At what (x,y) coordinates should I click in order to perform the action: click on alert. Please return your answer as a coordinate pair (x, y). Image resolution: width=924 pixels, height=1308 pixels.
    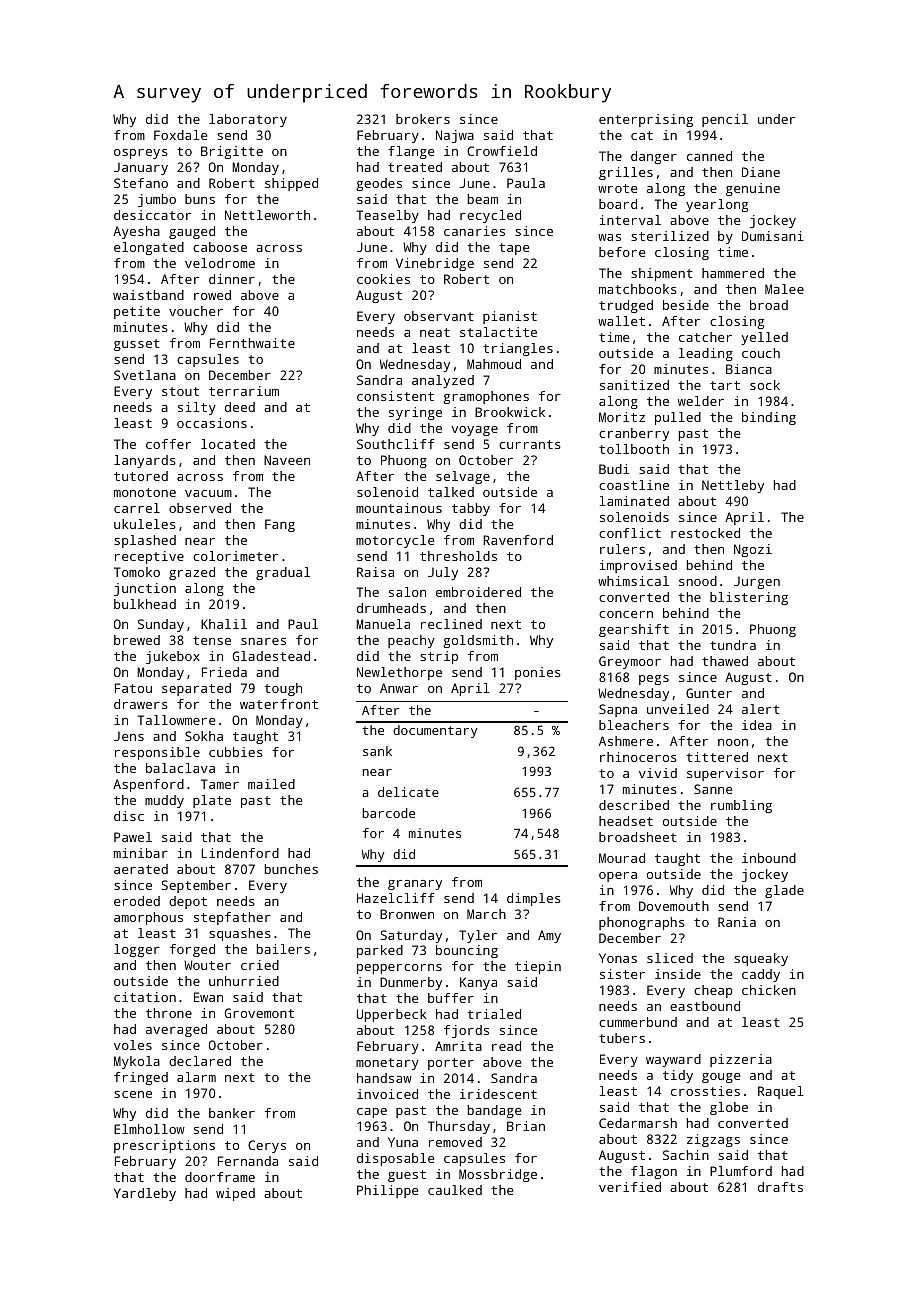
    Looking at the image, I should click on (761, 709).
